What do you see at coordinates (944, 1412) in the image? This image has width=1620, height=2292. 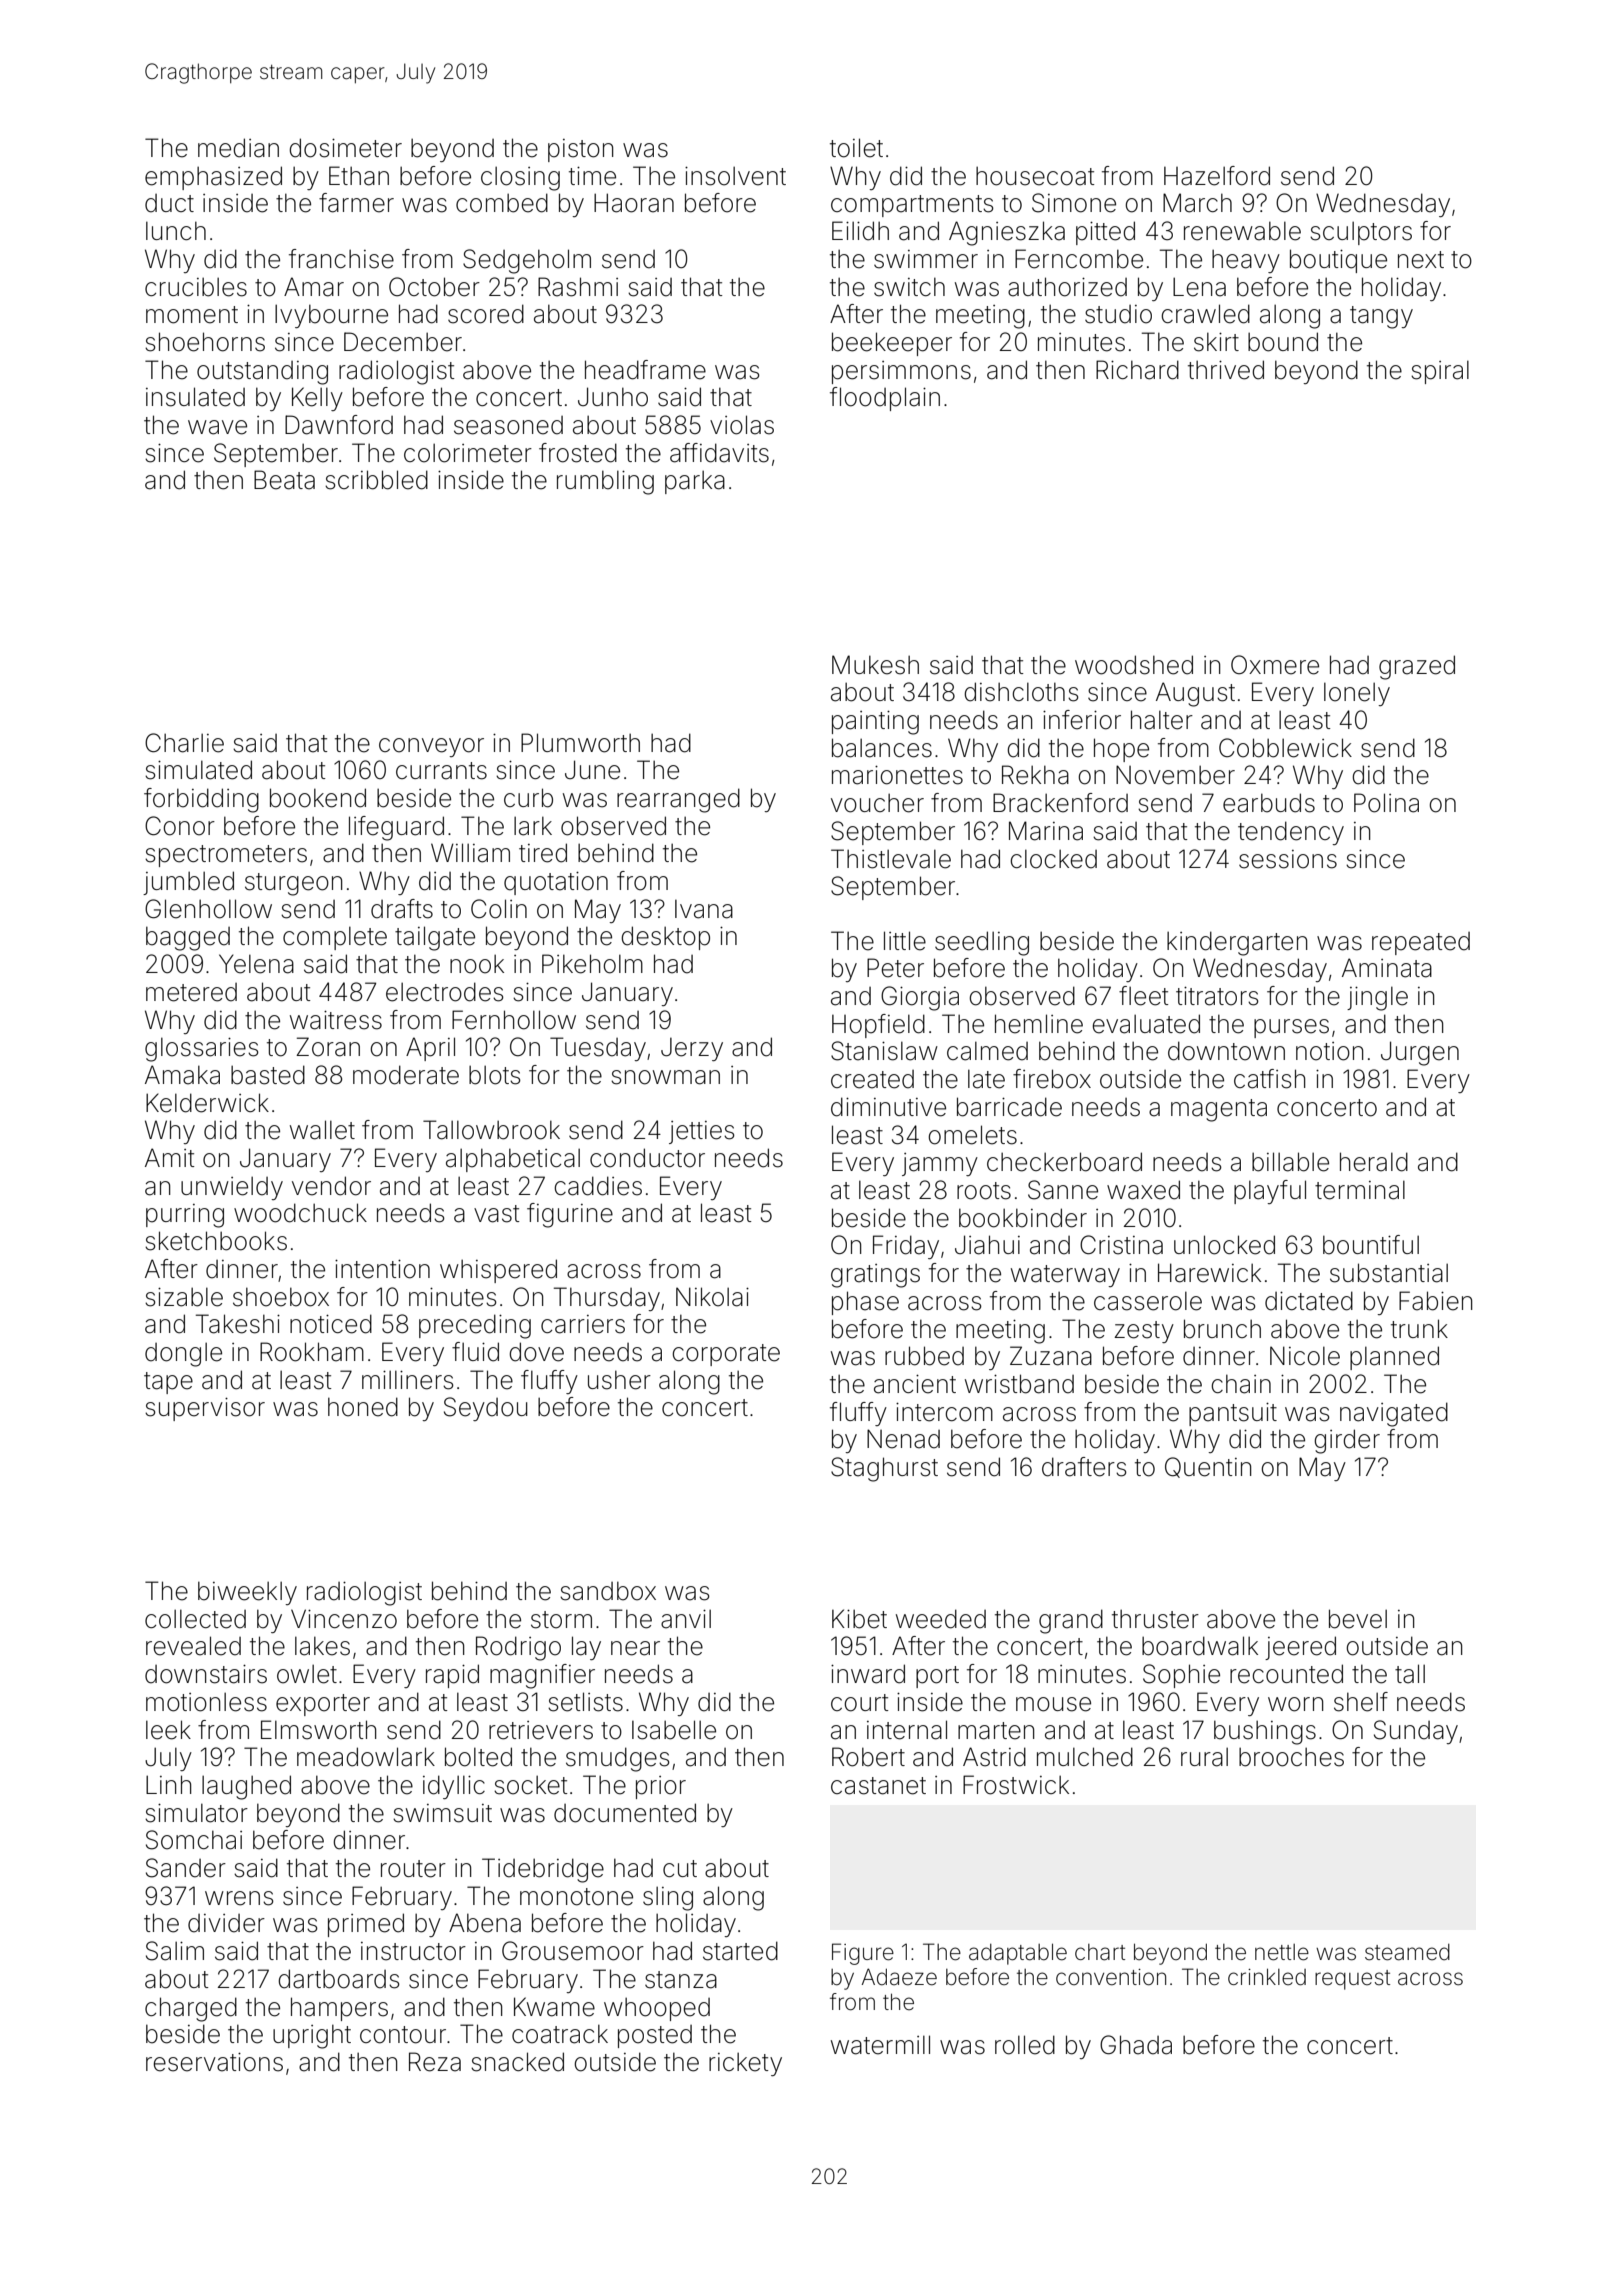 I see `intercom` at bounding box center [944, 1412].
